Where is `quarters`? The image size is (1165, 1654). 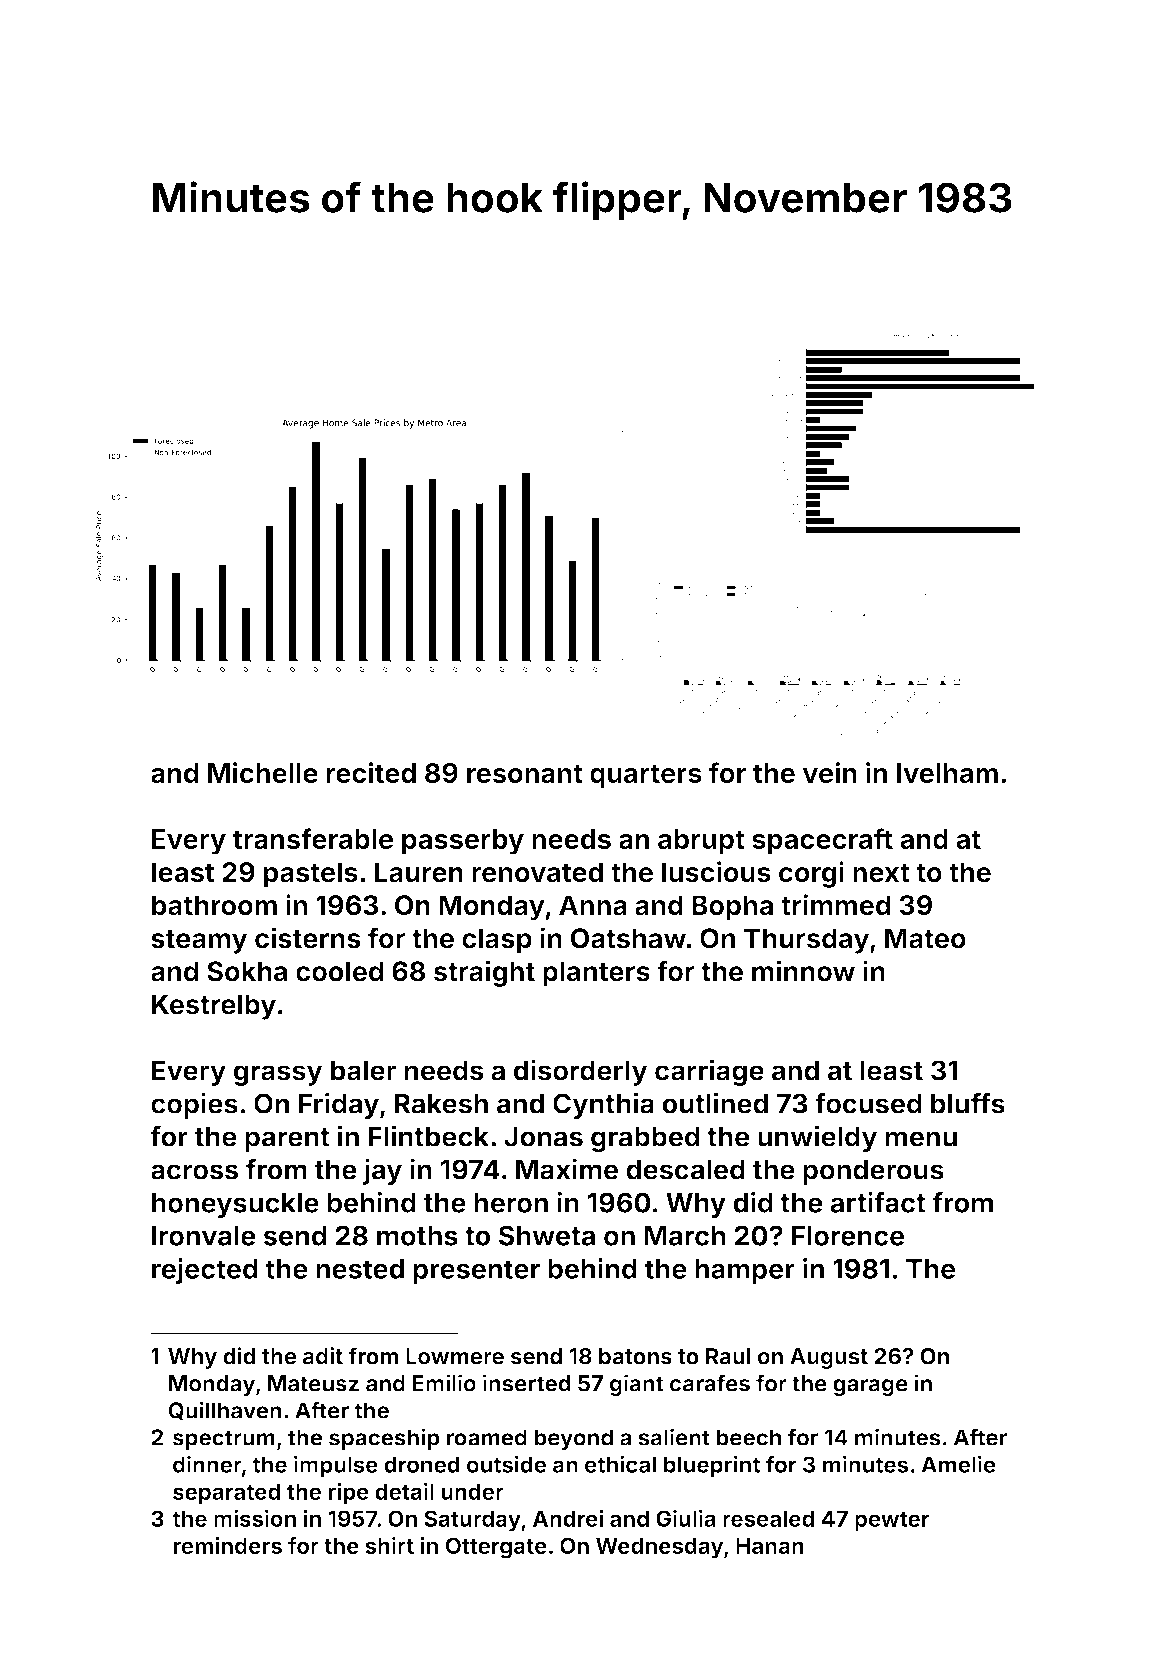 quarters is located at coordinates (646, 776).
